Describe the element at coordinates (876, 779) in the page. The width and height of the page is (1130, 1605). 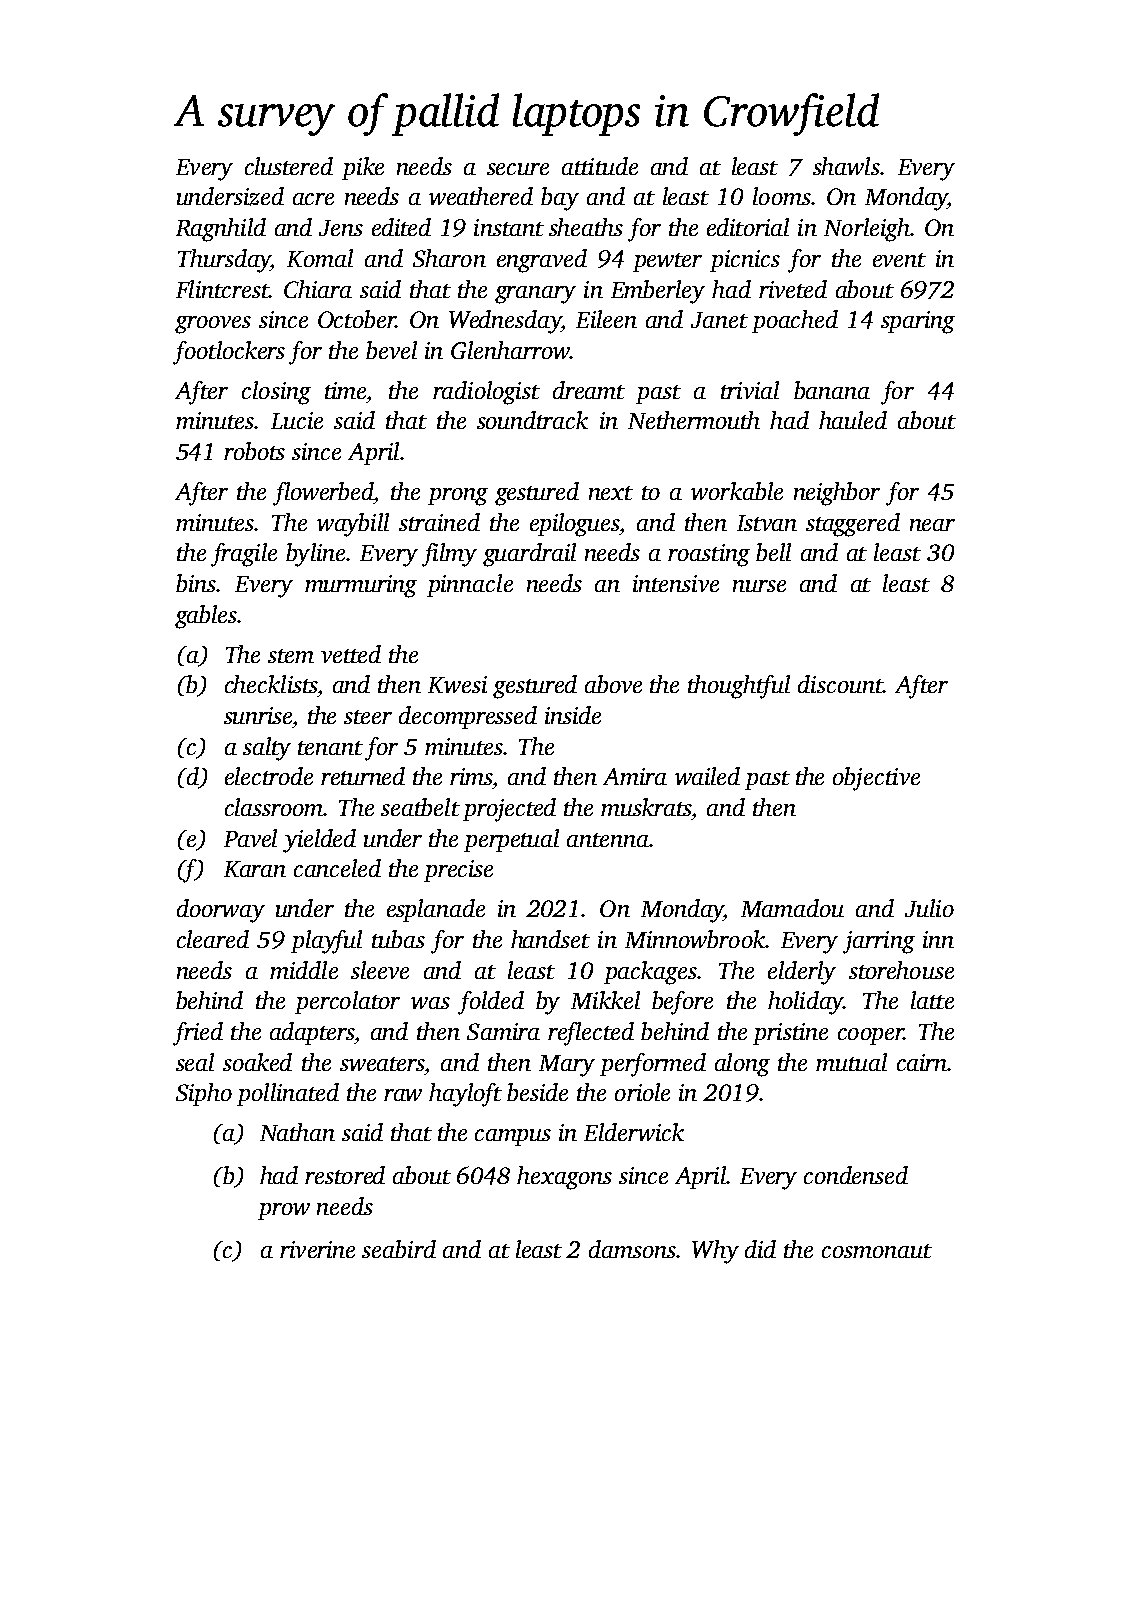
I see `objective` at that location.
